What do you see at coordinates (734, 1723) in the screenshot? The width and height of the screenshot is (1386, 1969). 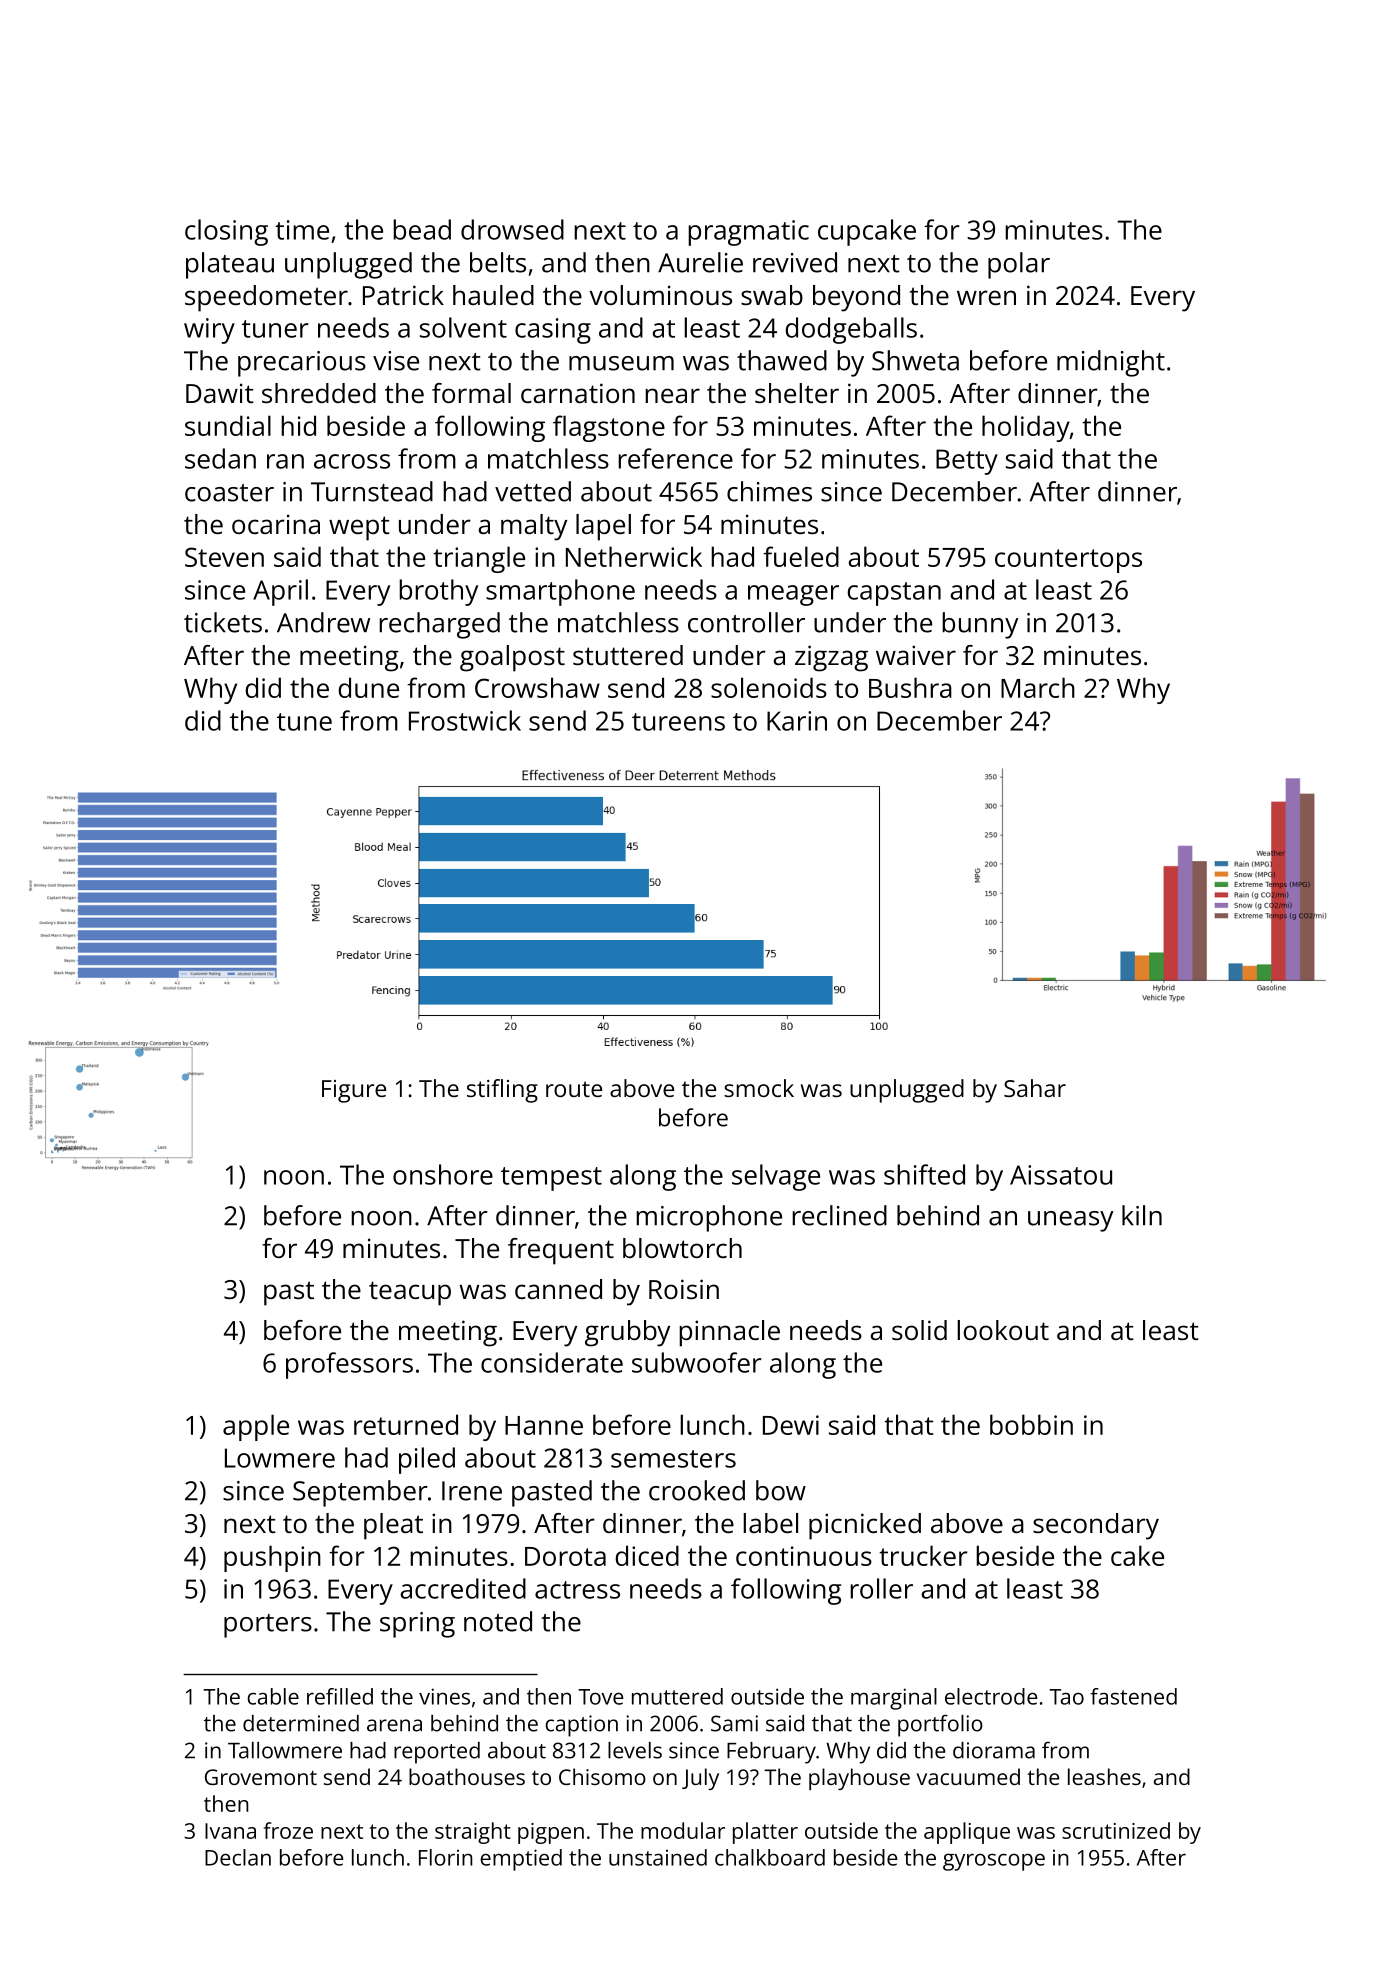 I see `Sami` at bounding box center [734, 1723].
